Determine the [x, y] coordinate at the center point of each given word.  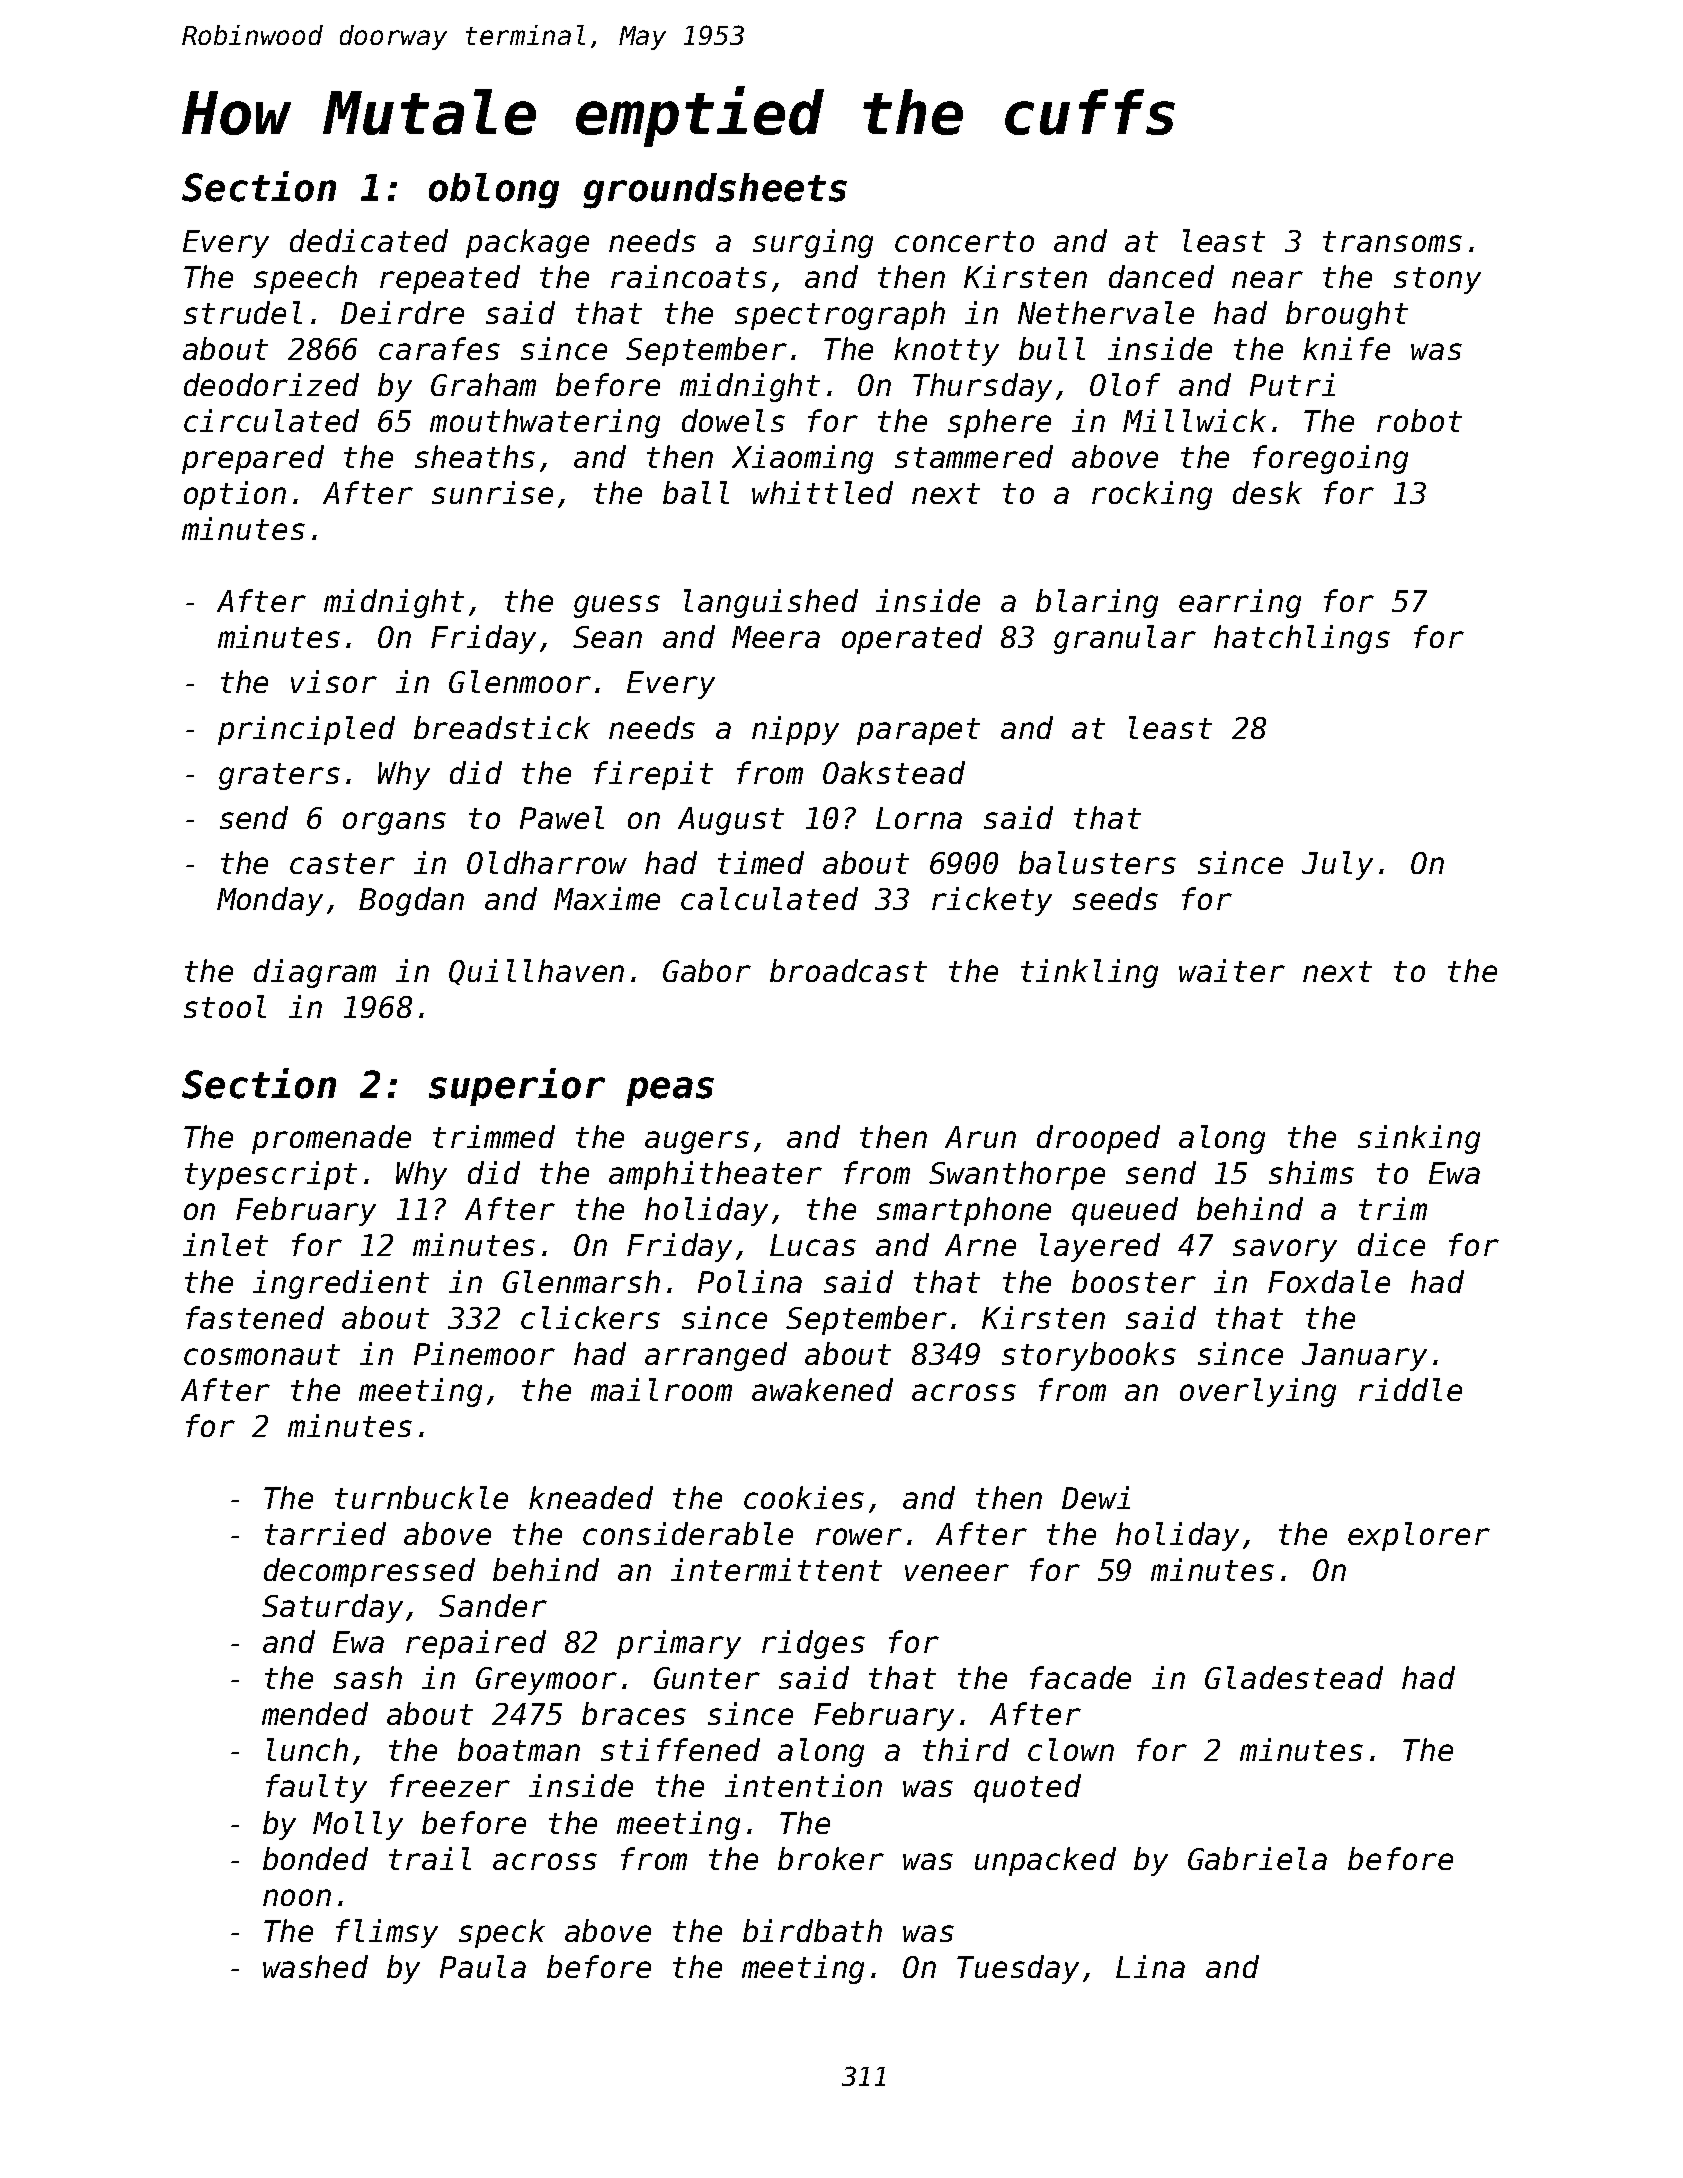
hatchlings [1302, 639]
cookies [804, 1497]
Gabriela [1257, 1858]
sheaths [475, 456]
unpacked [1045, 1861]
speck [502, 1933]
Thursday [982, 387]
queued [1125, 1211]
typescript [271, 1175]
